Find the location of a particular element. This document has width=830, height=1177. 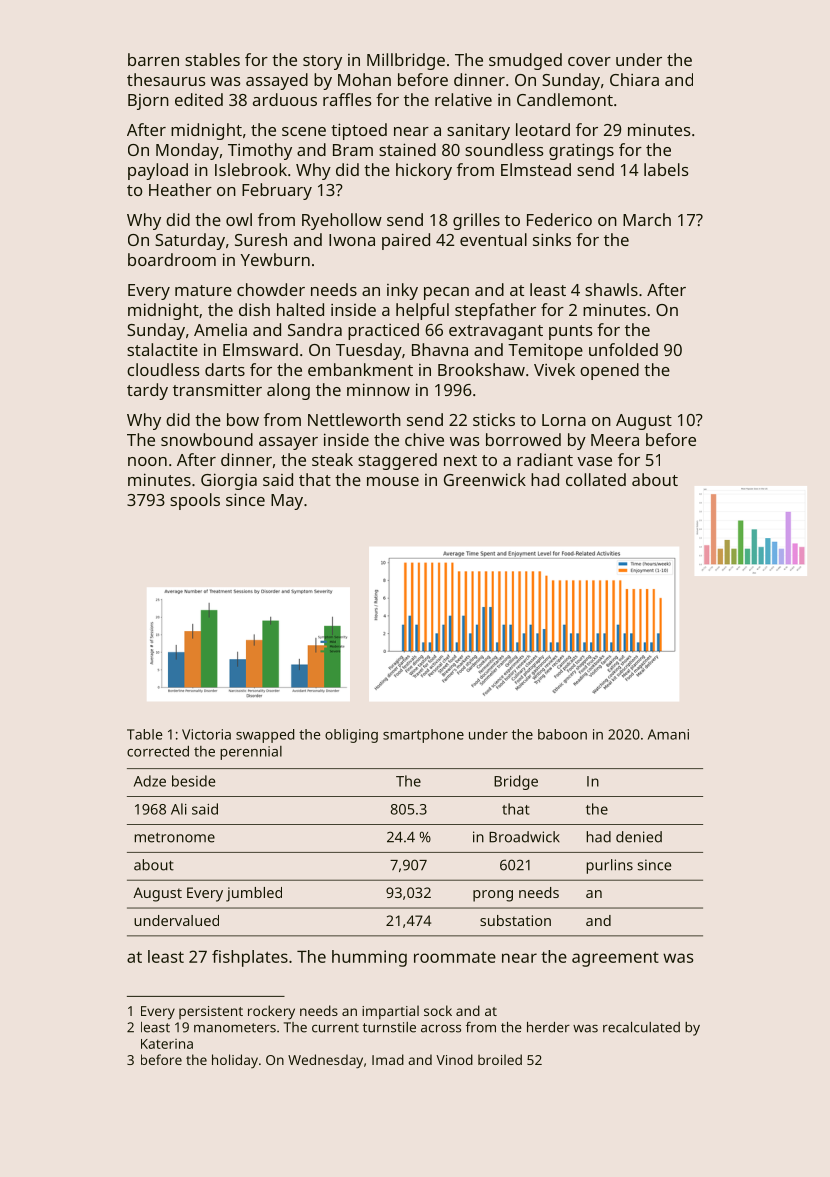

Timothy is located at coordinates (260, 151).
